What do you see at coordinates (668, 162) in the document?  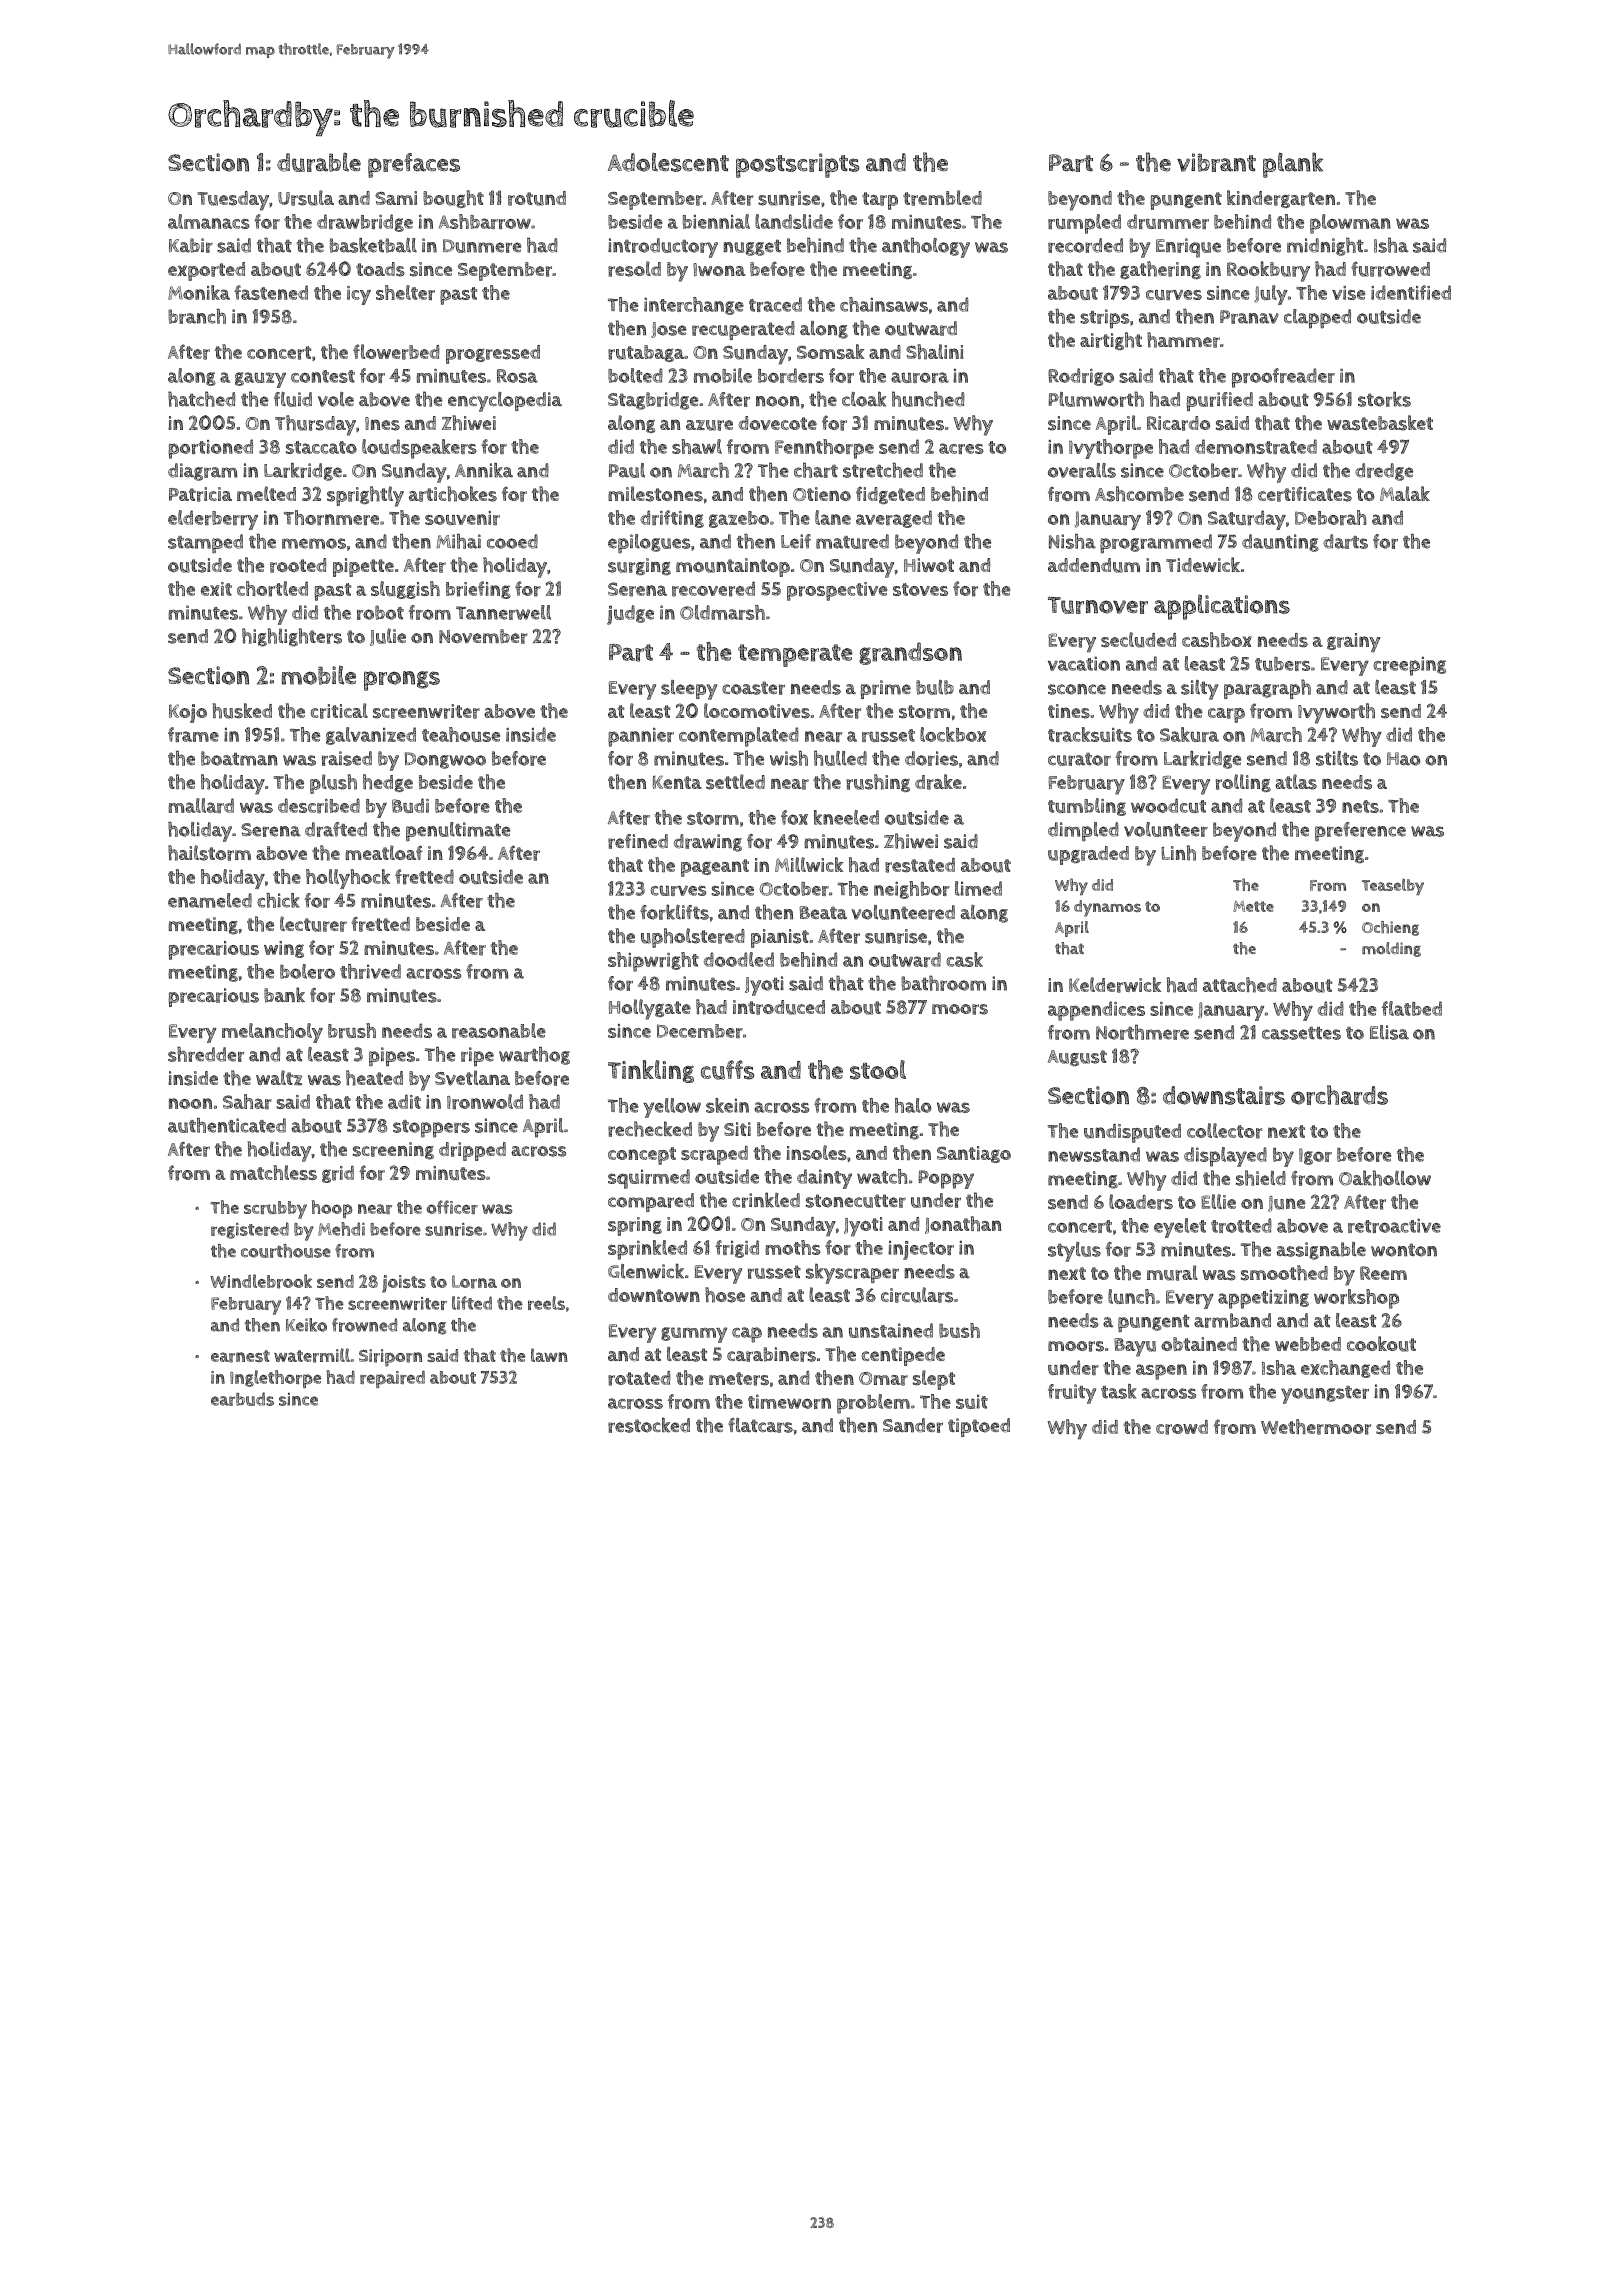 I see `Adolescent` at bounding box center [668, 162].
